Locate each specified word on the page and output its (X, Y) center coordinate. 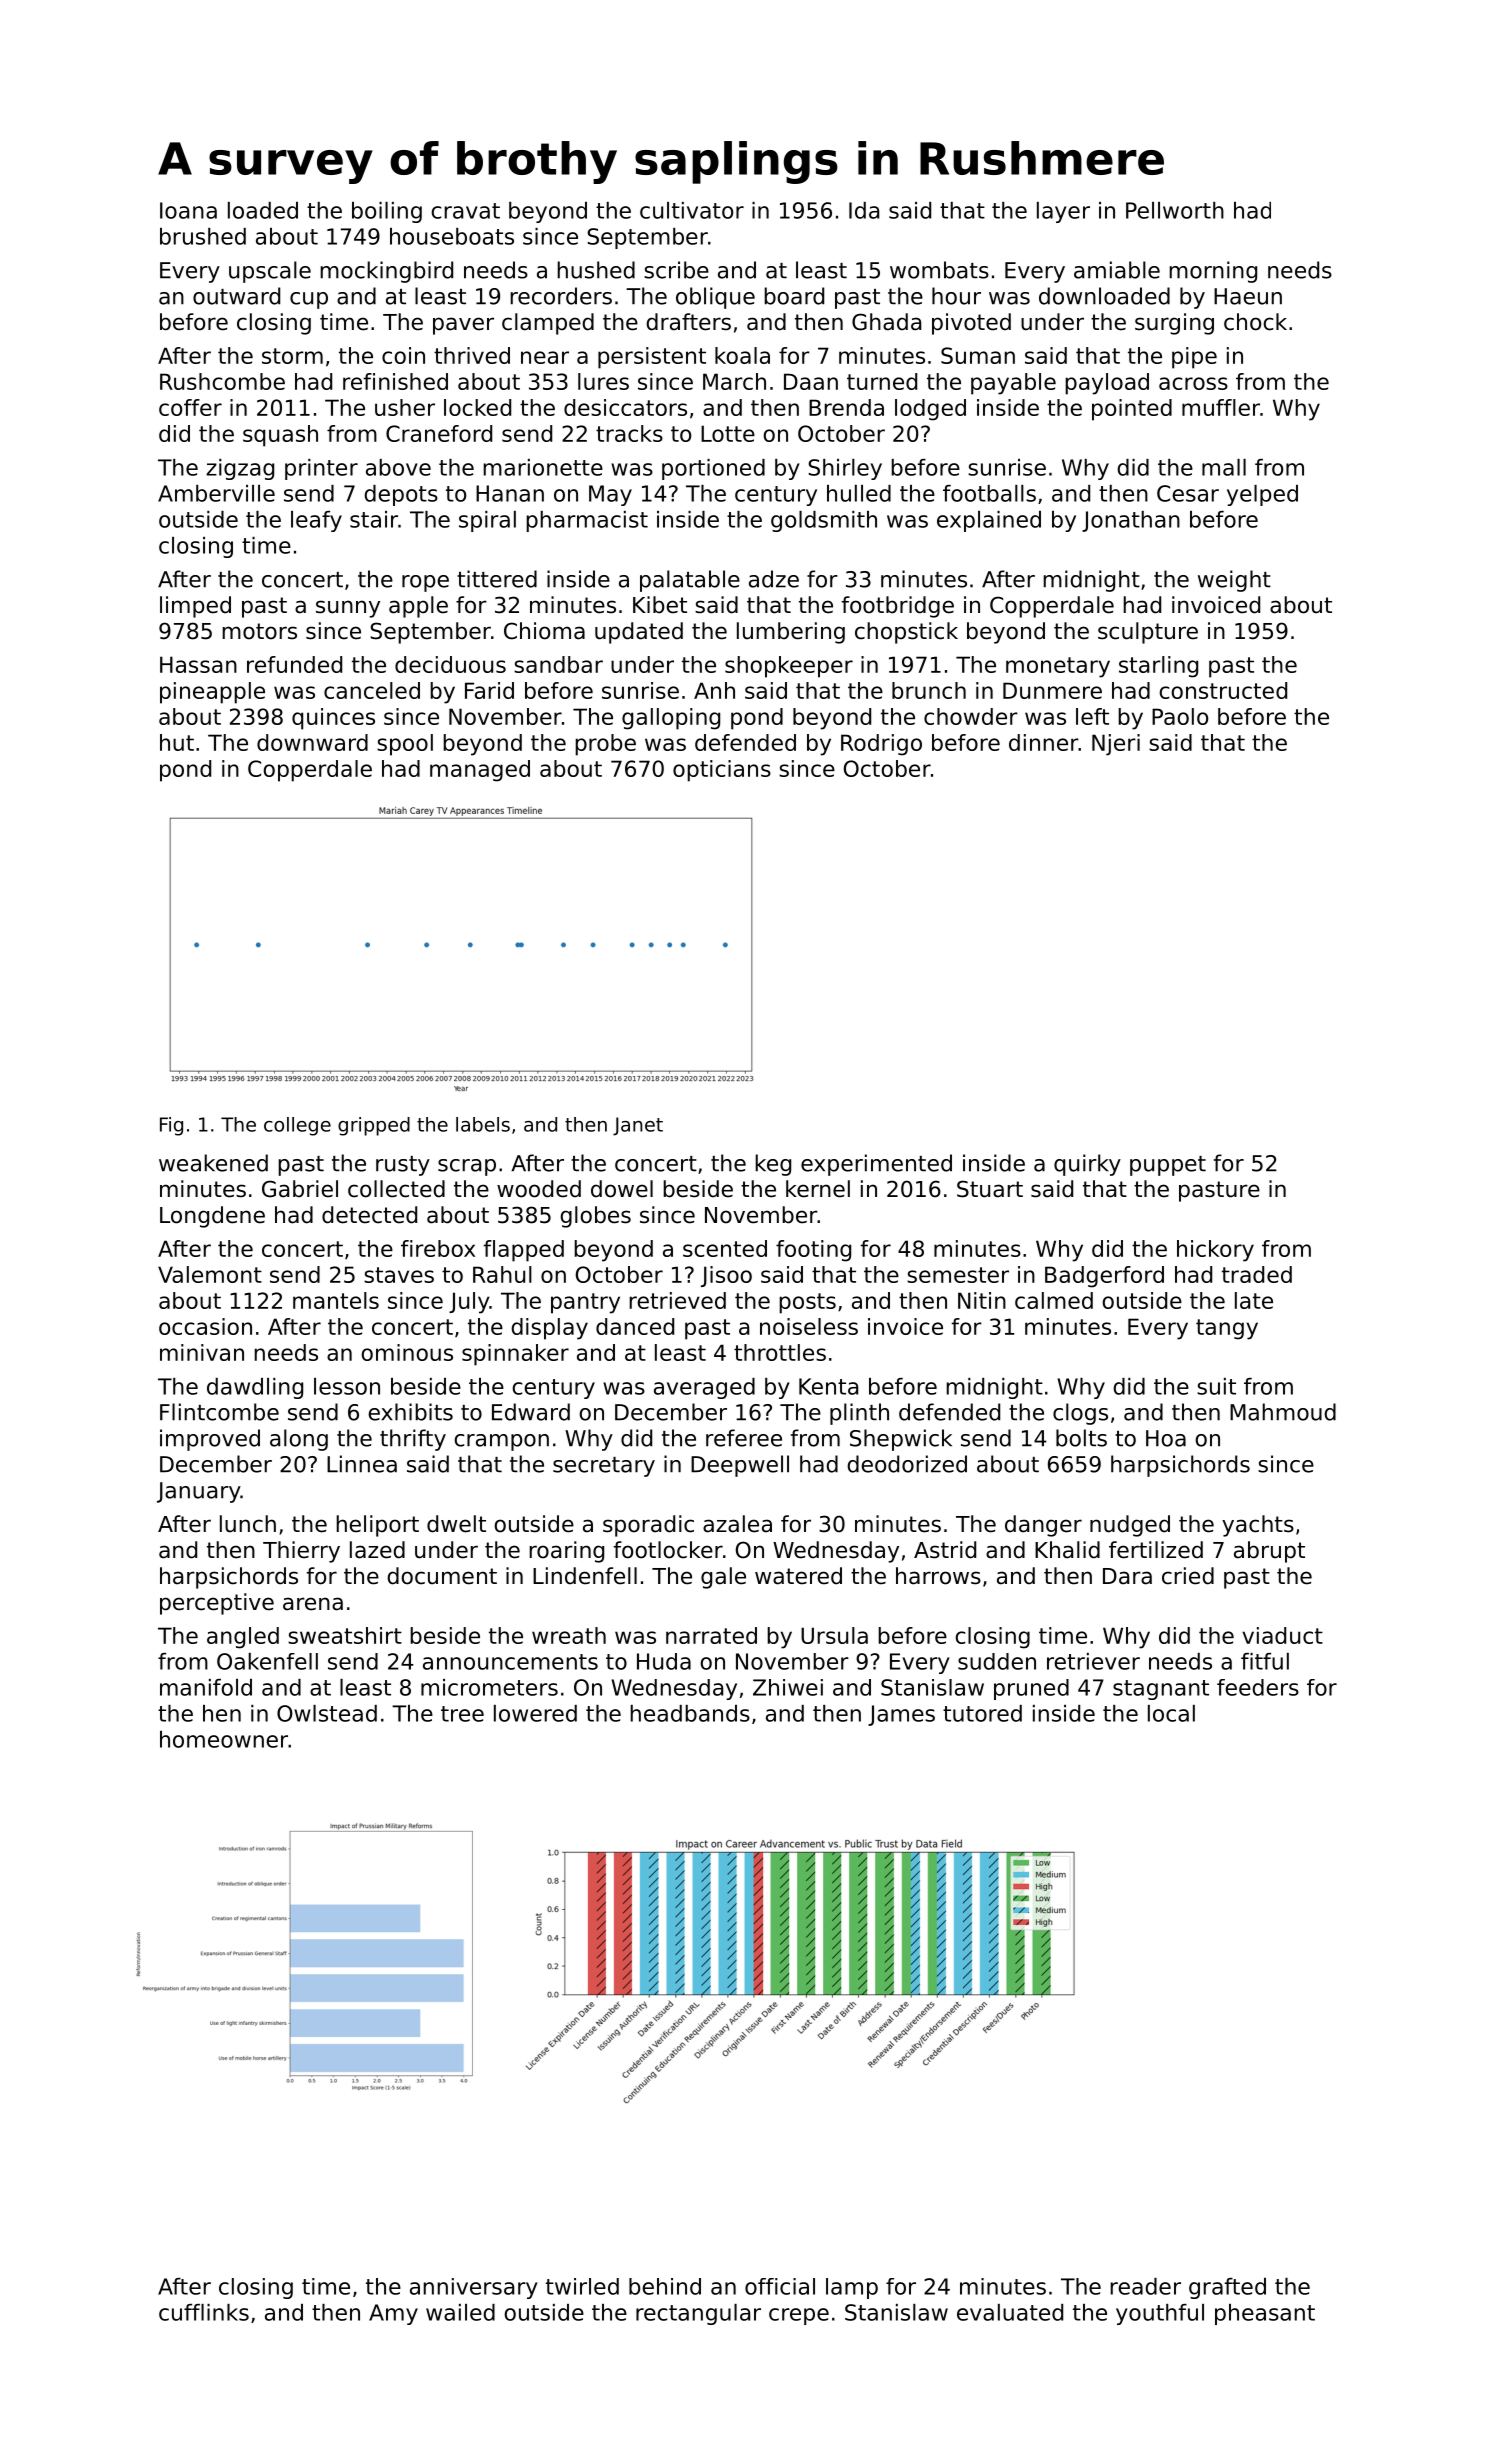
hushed (596, 270)
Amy (393, 2314)
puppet (1168, 1166)
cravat (465, 211)
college (297, 1126)
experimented (876, 1165)
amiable (1117, 270)
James (901, 1715)
